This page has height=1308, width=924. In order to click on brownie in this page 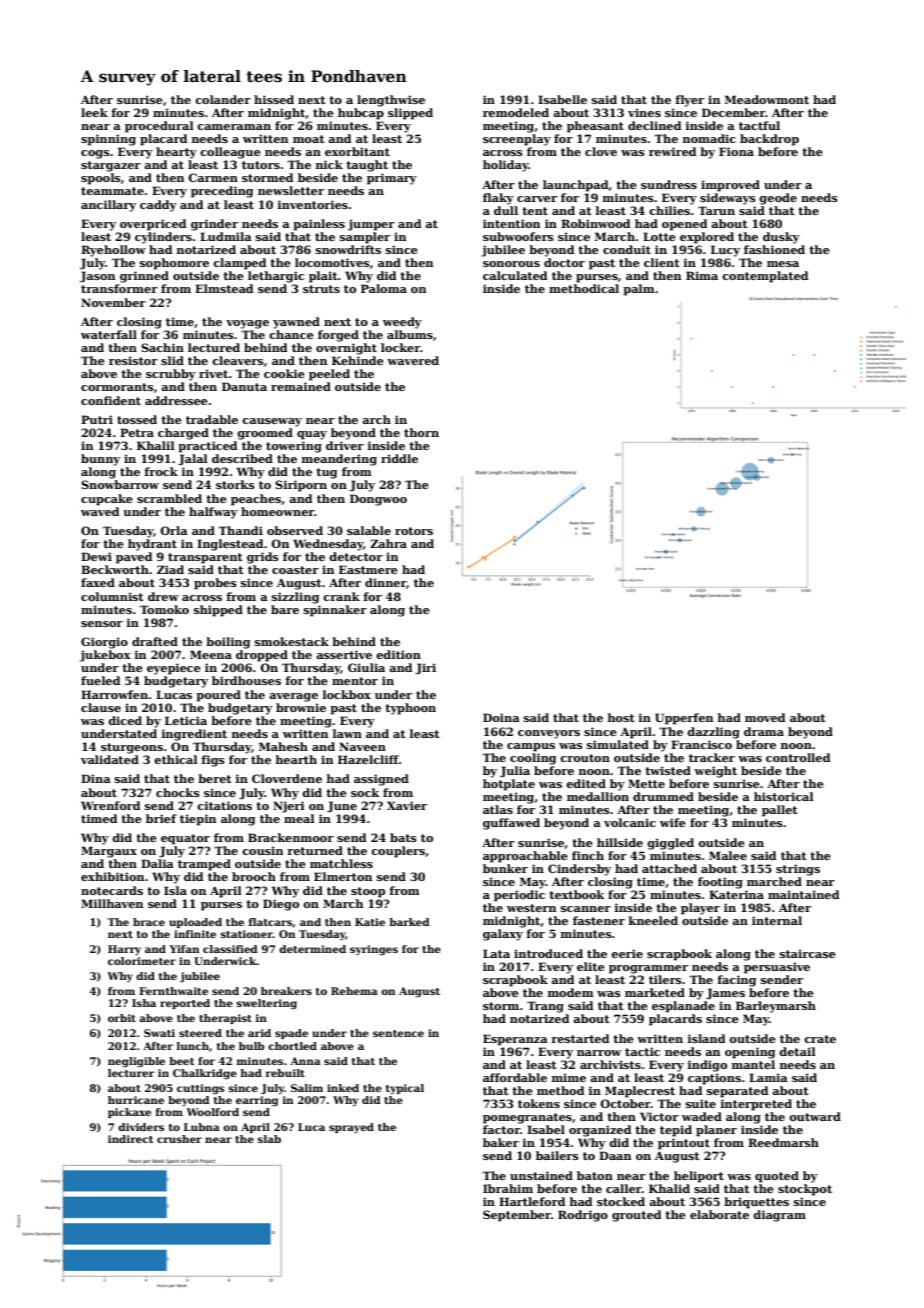, I will do `click(301, 707)`.
